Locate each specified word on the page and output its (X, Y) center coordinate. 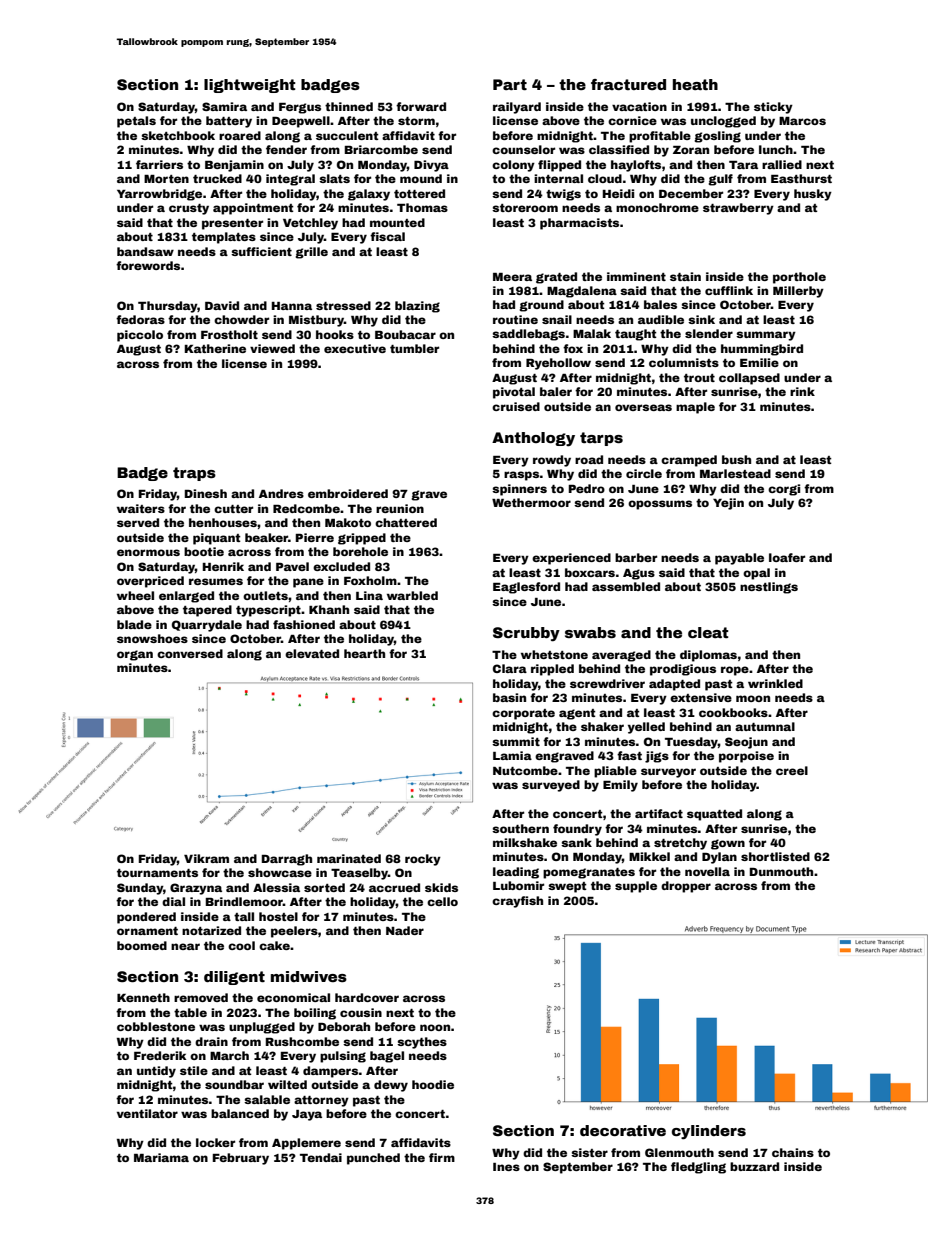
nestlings (769, 588)
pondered (146, 918)
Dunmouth (781, 871)
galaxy (369, 195)
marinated (349, 858)
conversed (190, 653)
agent (577, 714)
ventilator (147, 1113)
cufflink (729, 290)
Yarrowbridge (159, 195)
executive (355, 348)
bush (736, 459)
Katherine (215, 348)
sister (589, 1152)
